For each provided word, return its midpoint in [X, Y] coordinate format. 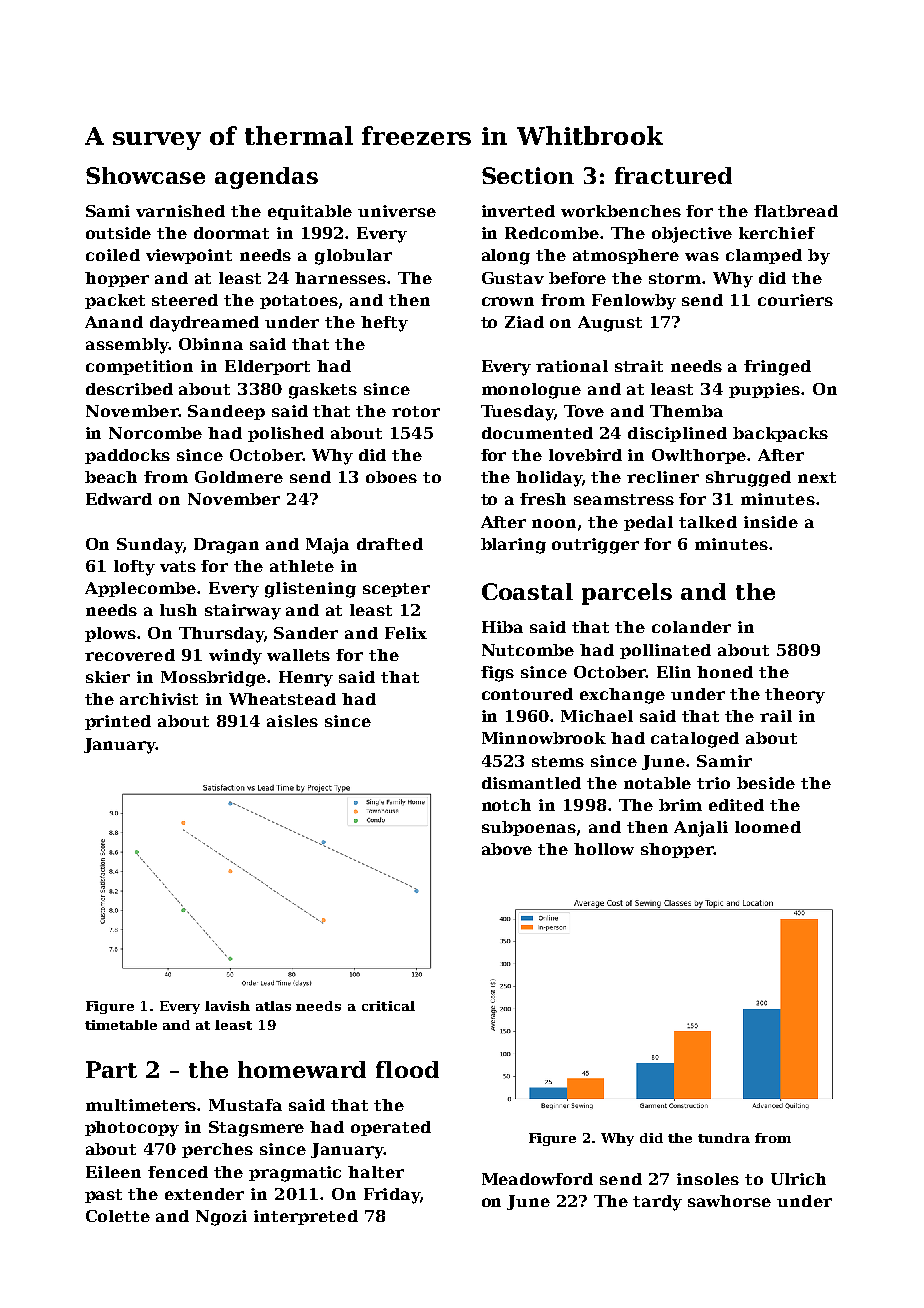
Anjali [701, 829]
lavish [227, 1006]
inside [771, 522]
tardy [657, 1203]
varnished [180, 211]
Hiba [502, 627]
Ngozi [221, 1218]
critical [388, 1006]
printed [118, 722]
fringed [777, 368]
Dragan [226, 546]
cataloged [695, 740]
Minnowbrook [544, 738]
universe [397, 211]
